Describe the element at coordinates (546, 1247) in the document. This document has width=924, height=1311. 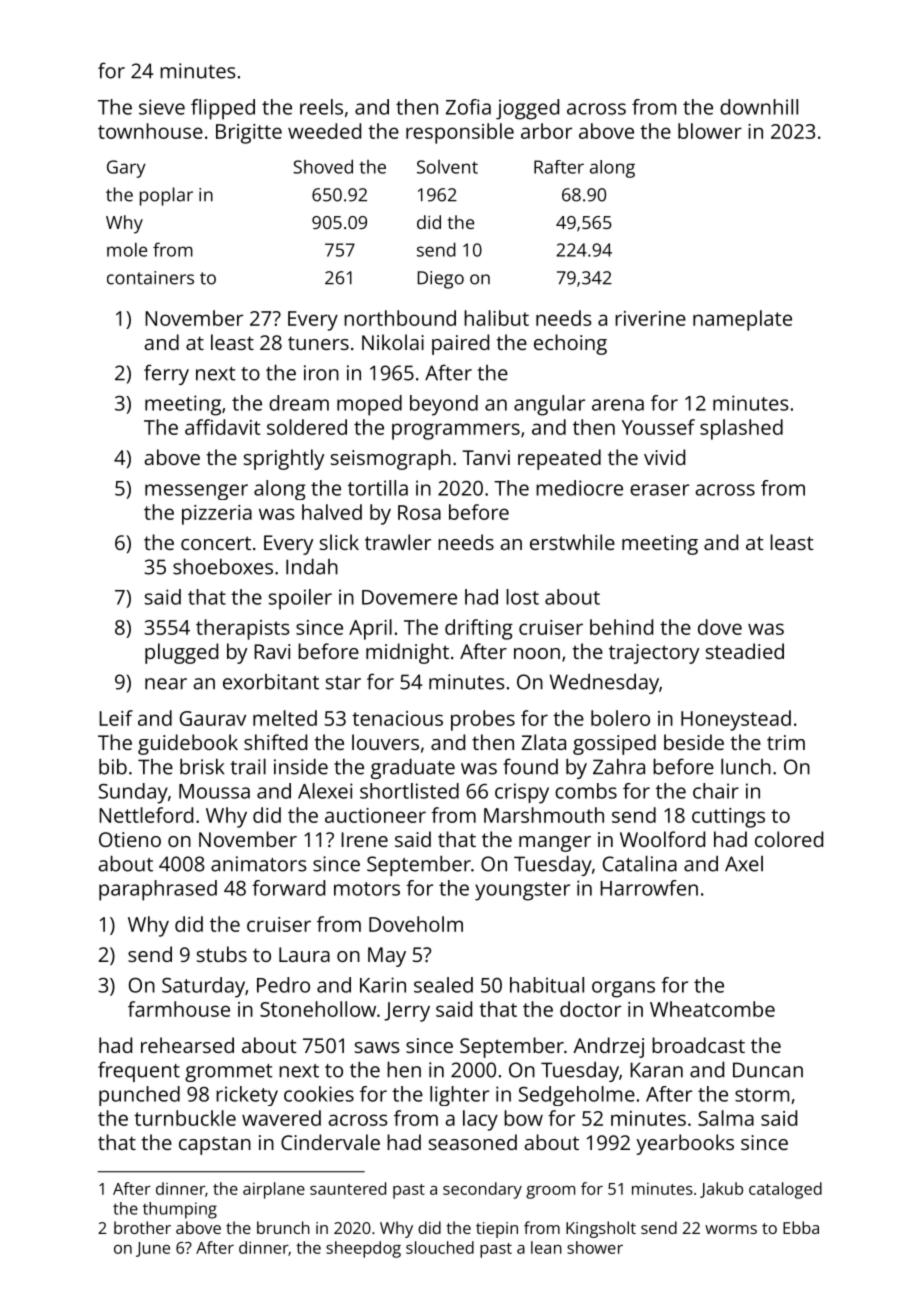
I see `lean` at that location.
